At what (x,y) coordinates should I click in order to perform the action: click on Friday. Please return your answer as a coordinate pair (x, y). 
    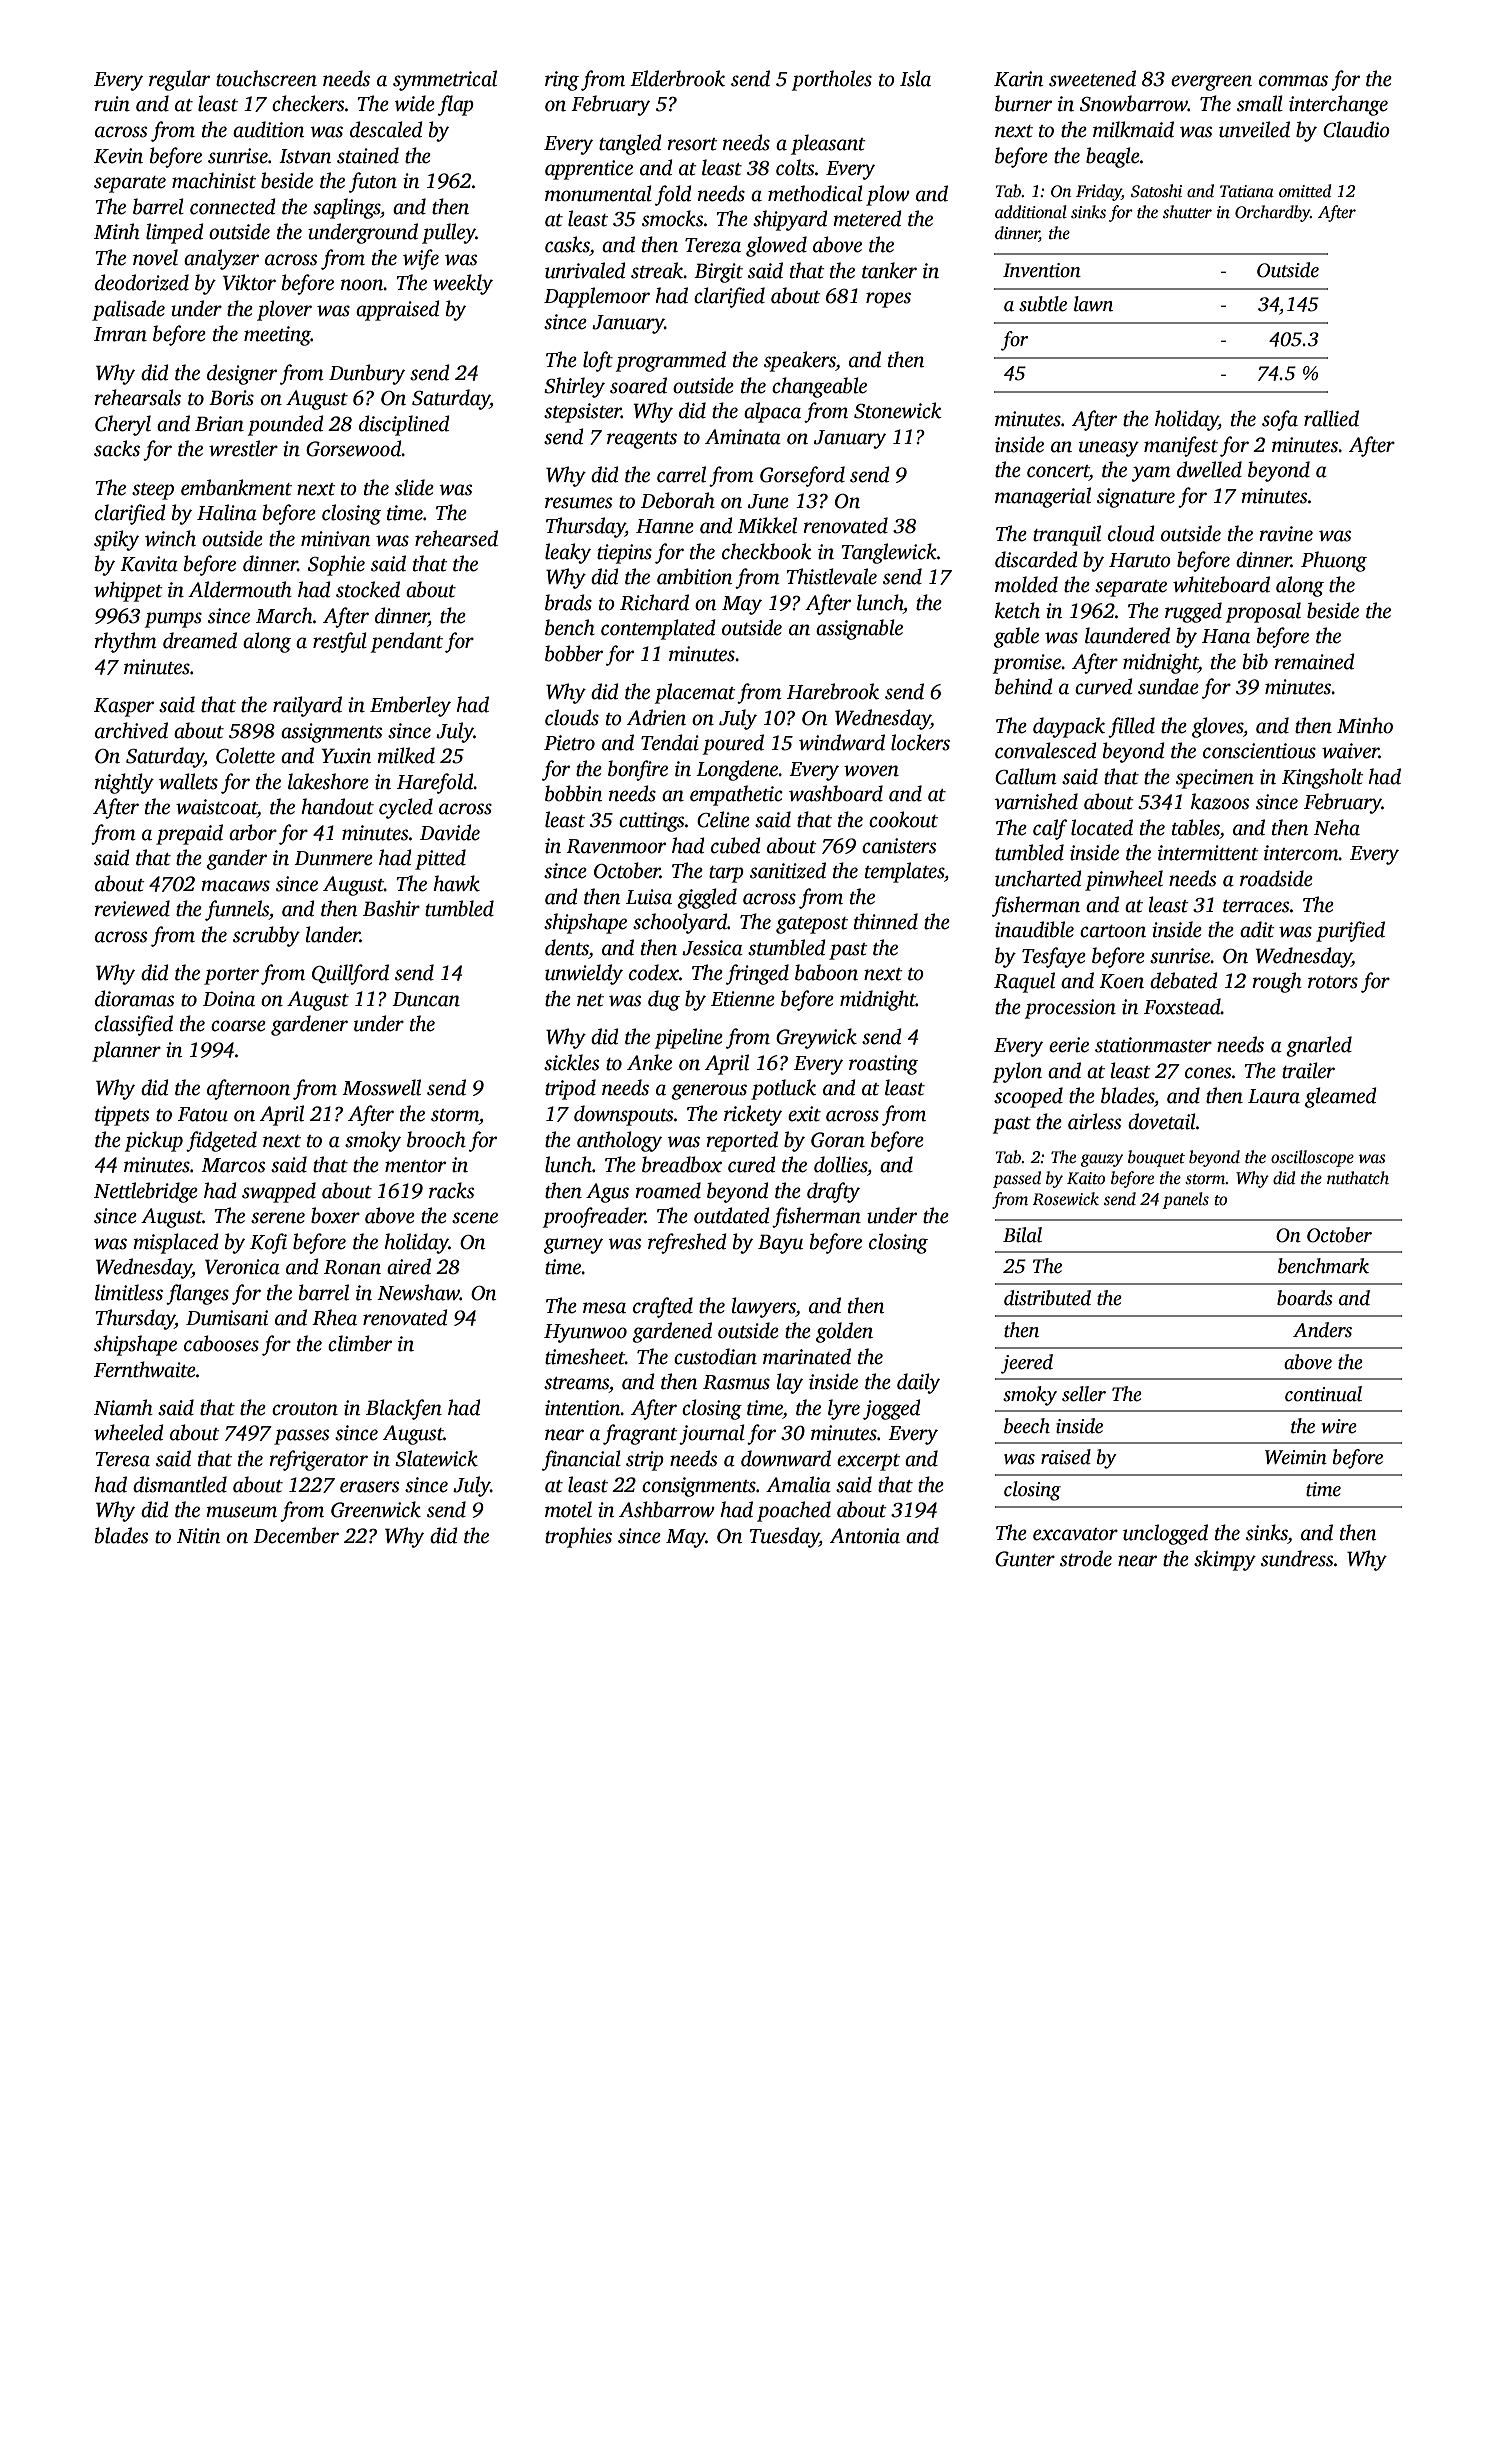
    Looking at the image, I should click on (1099, 192).
